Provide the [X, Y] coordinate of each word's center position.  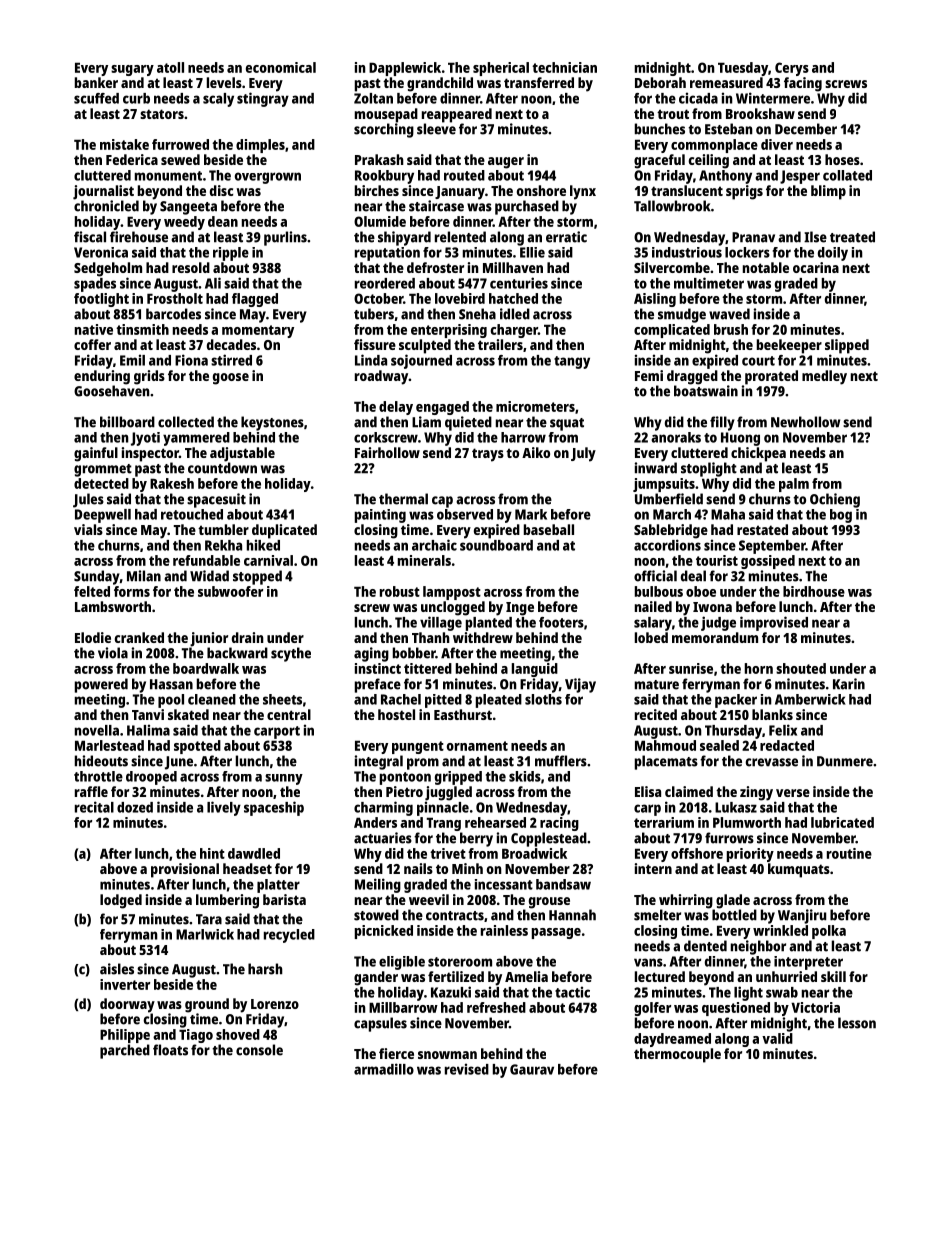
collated [847, 175]
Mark [531, 514]
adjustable [242, 454]
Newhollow [805, 422]
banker [96, 82]
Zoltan [373, 98]
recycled [289, 936]
